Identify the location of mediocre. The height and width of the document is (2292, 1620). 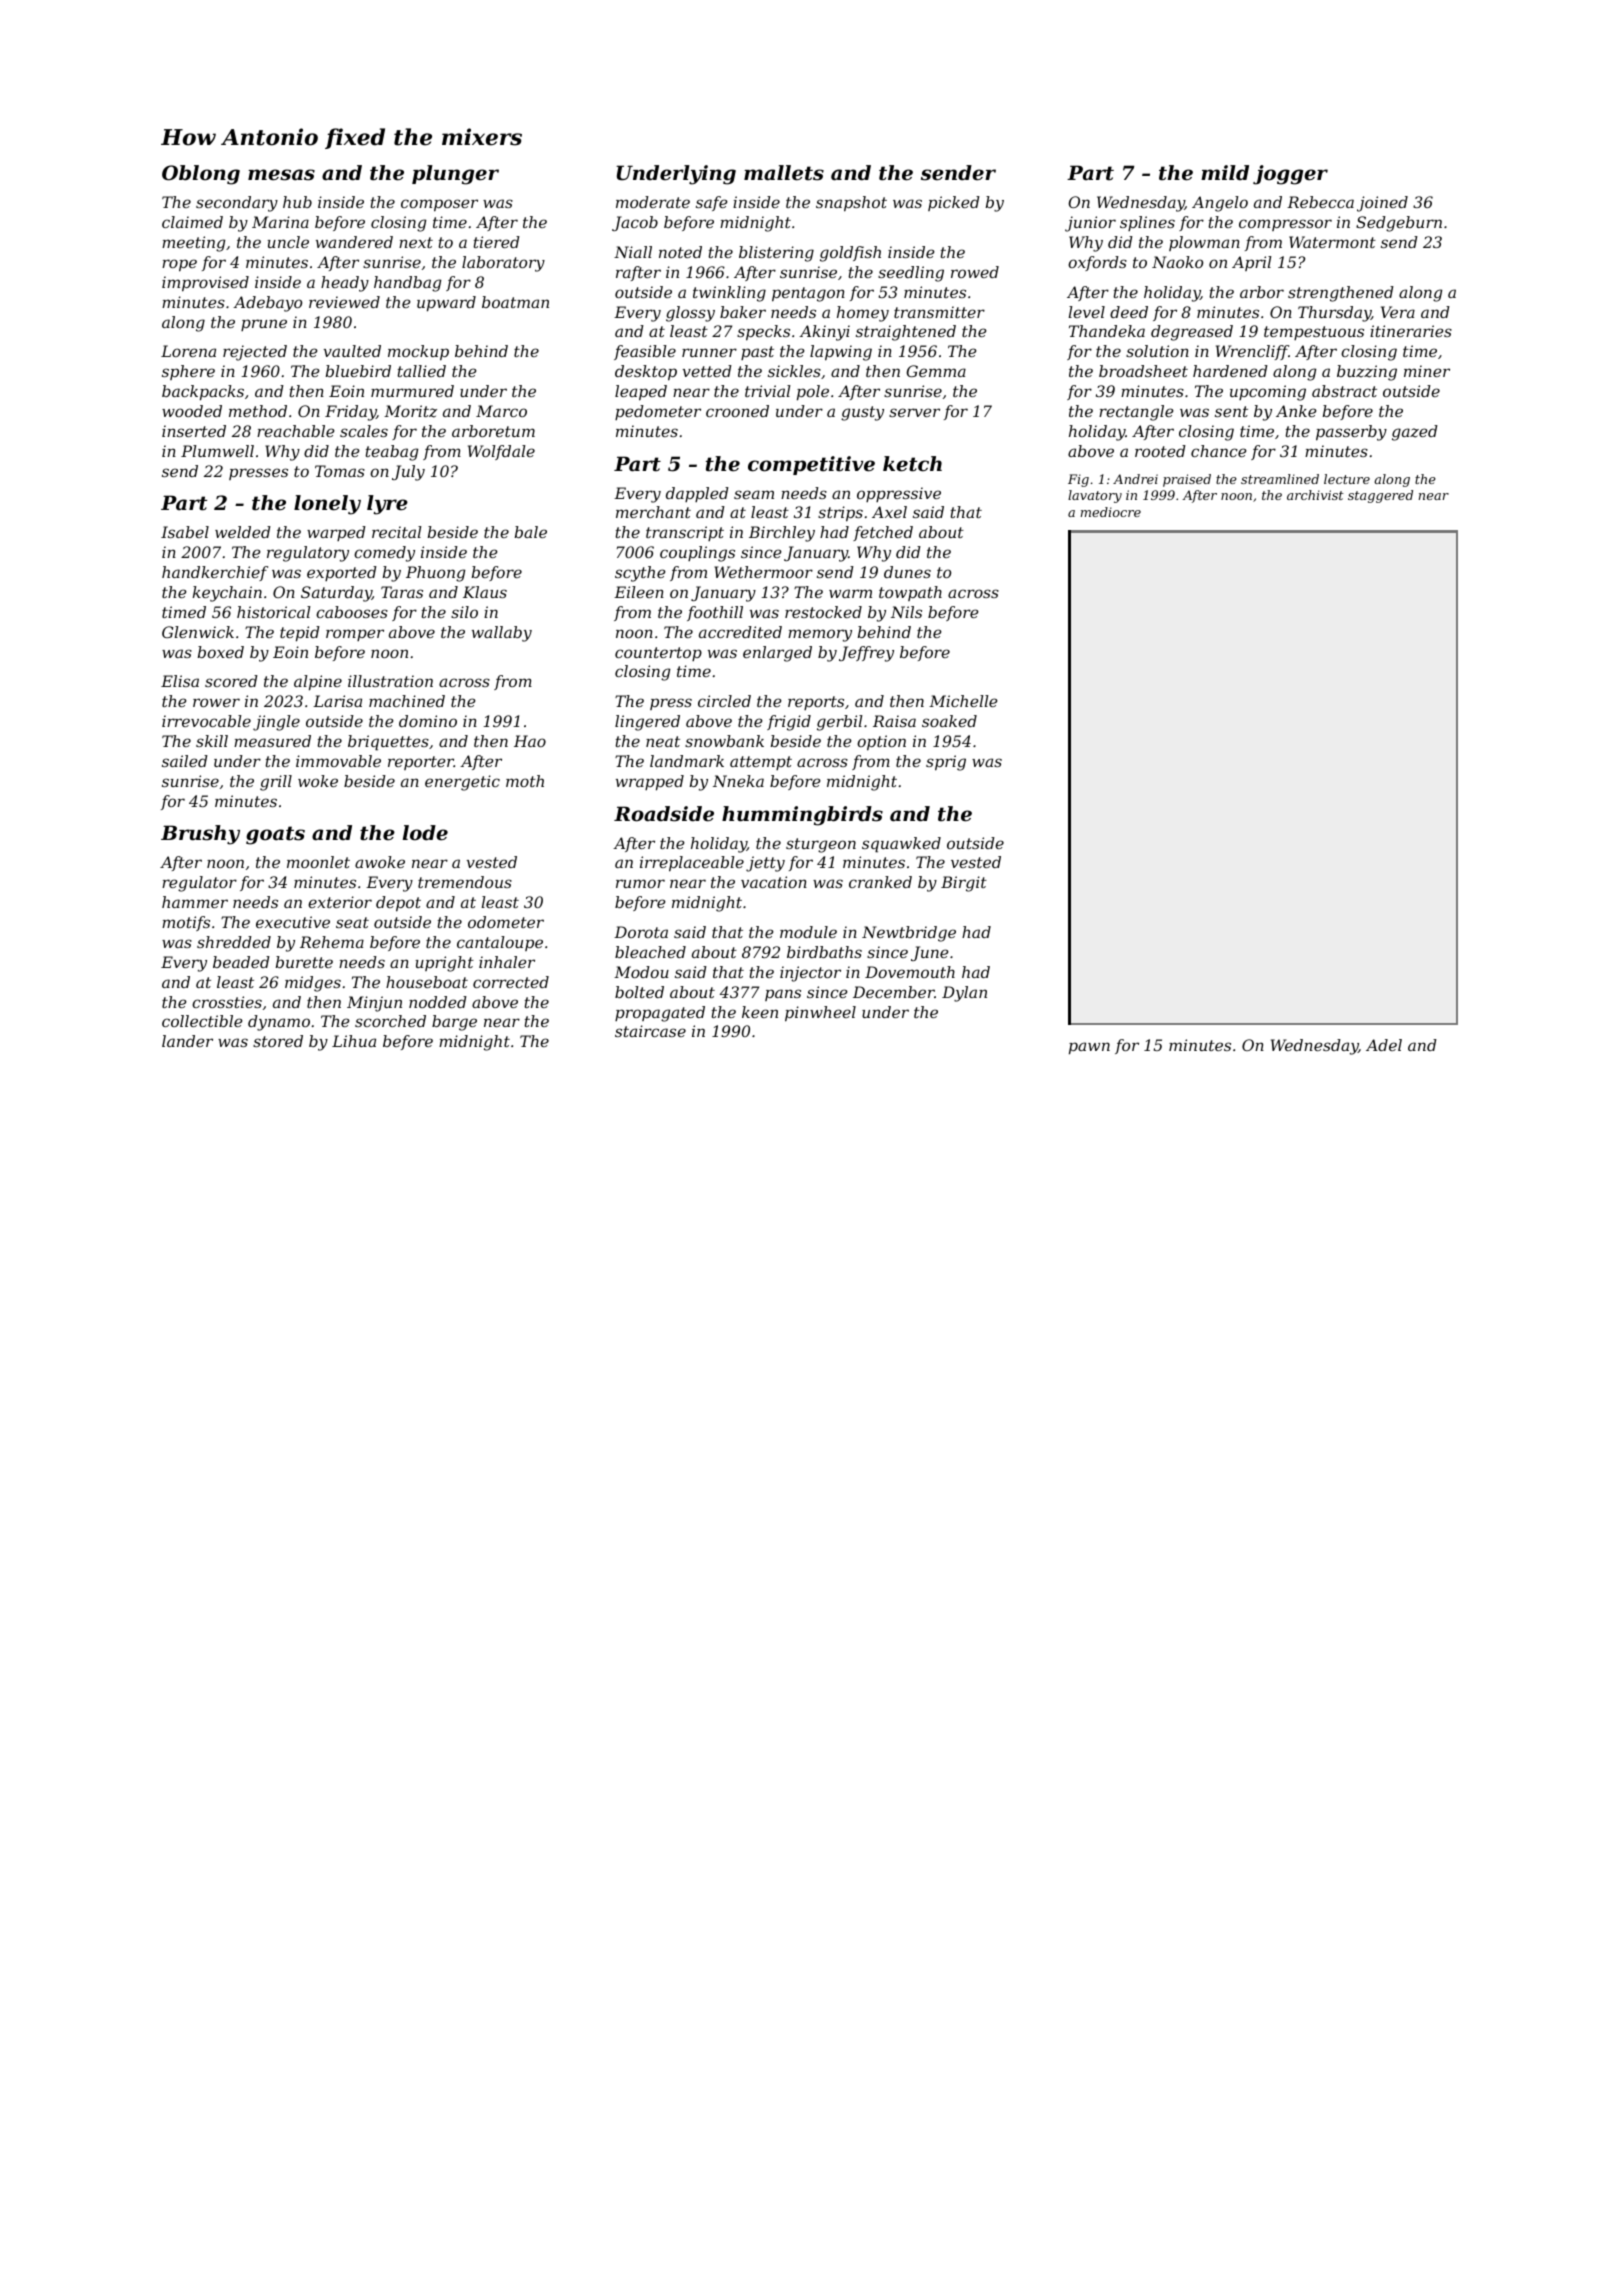
(1111, 512).
